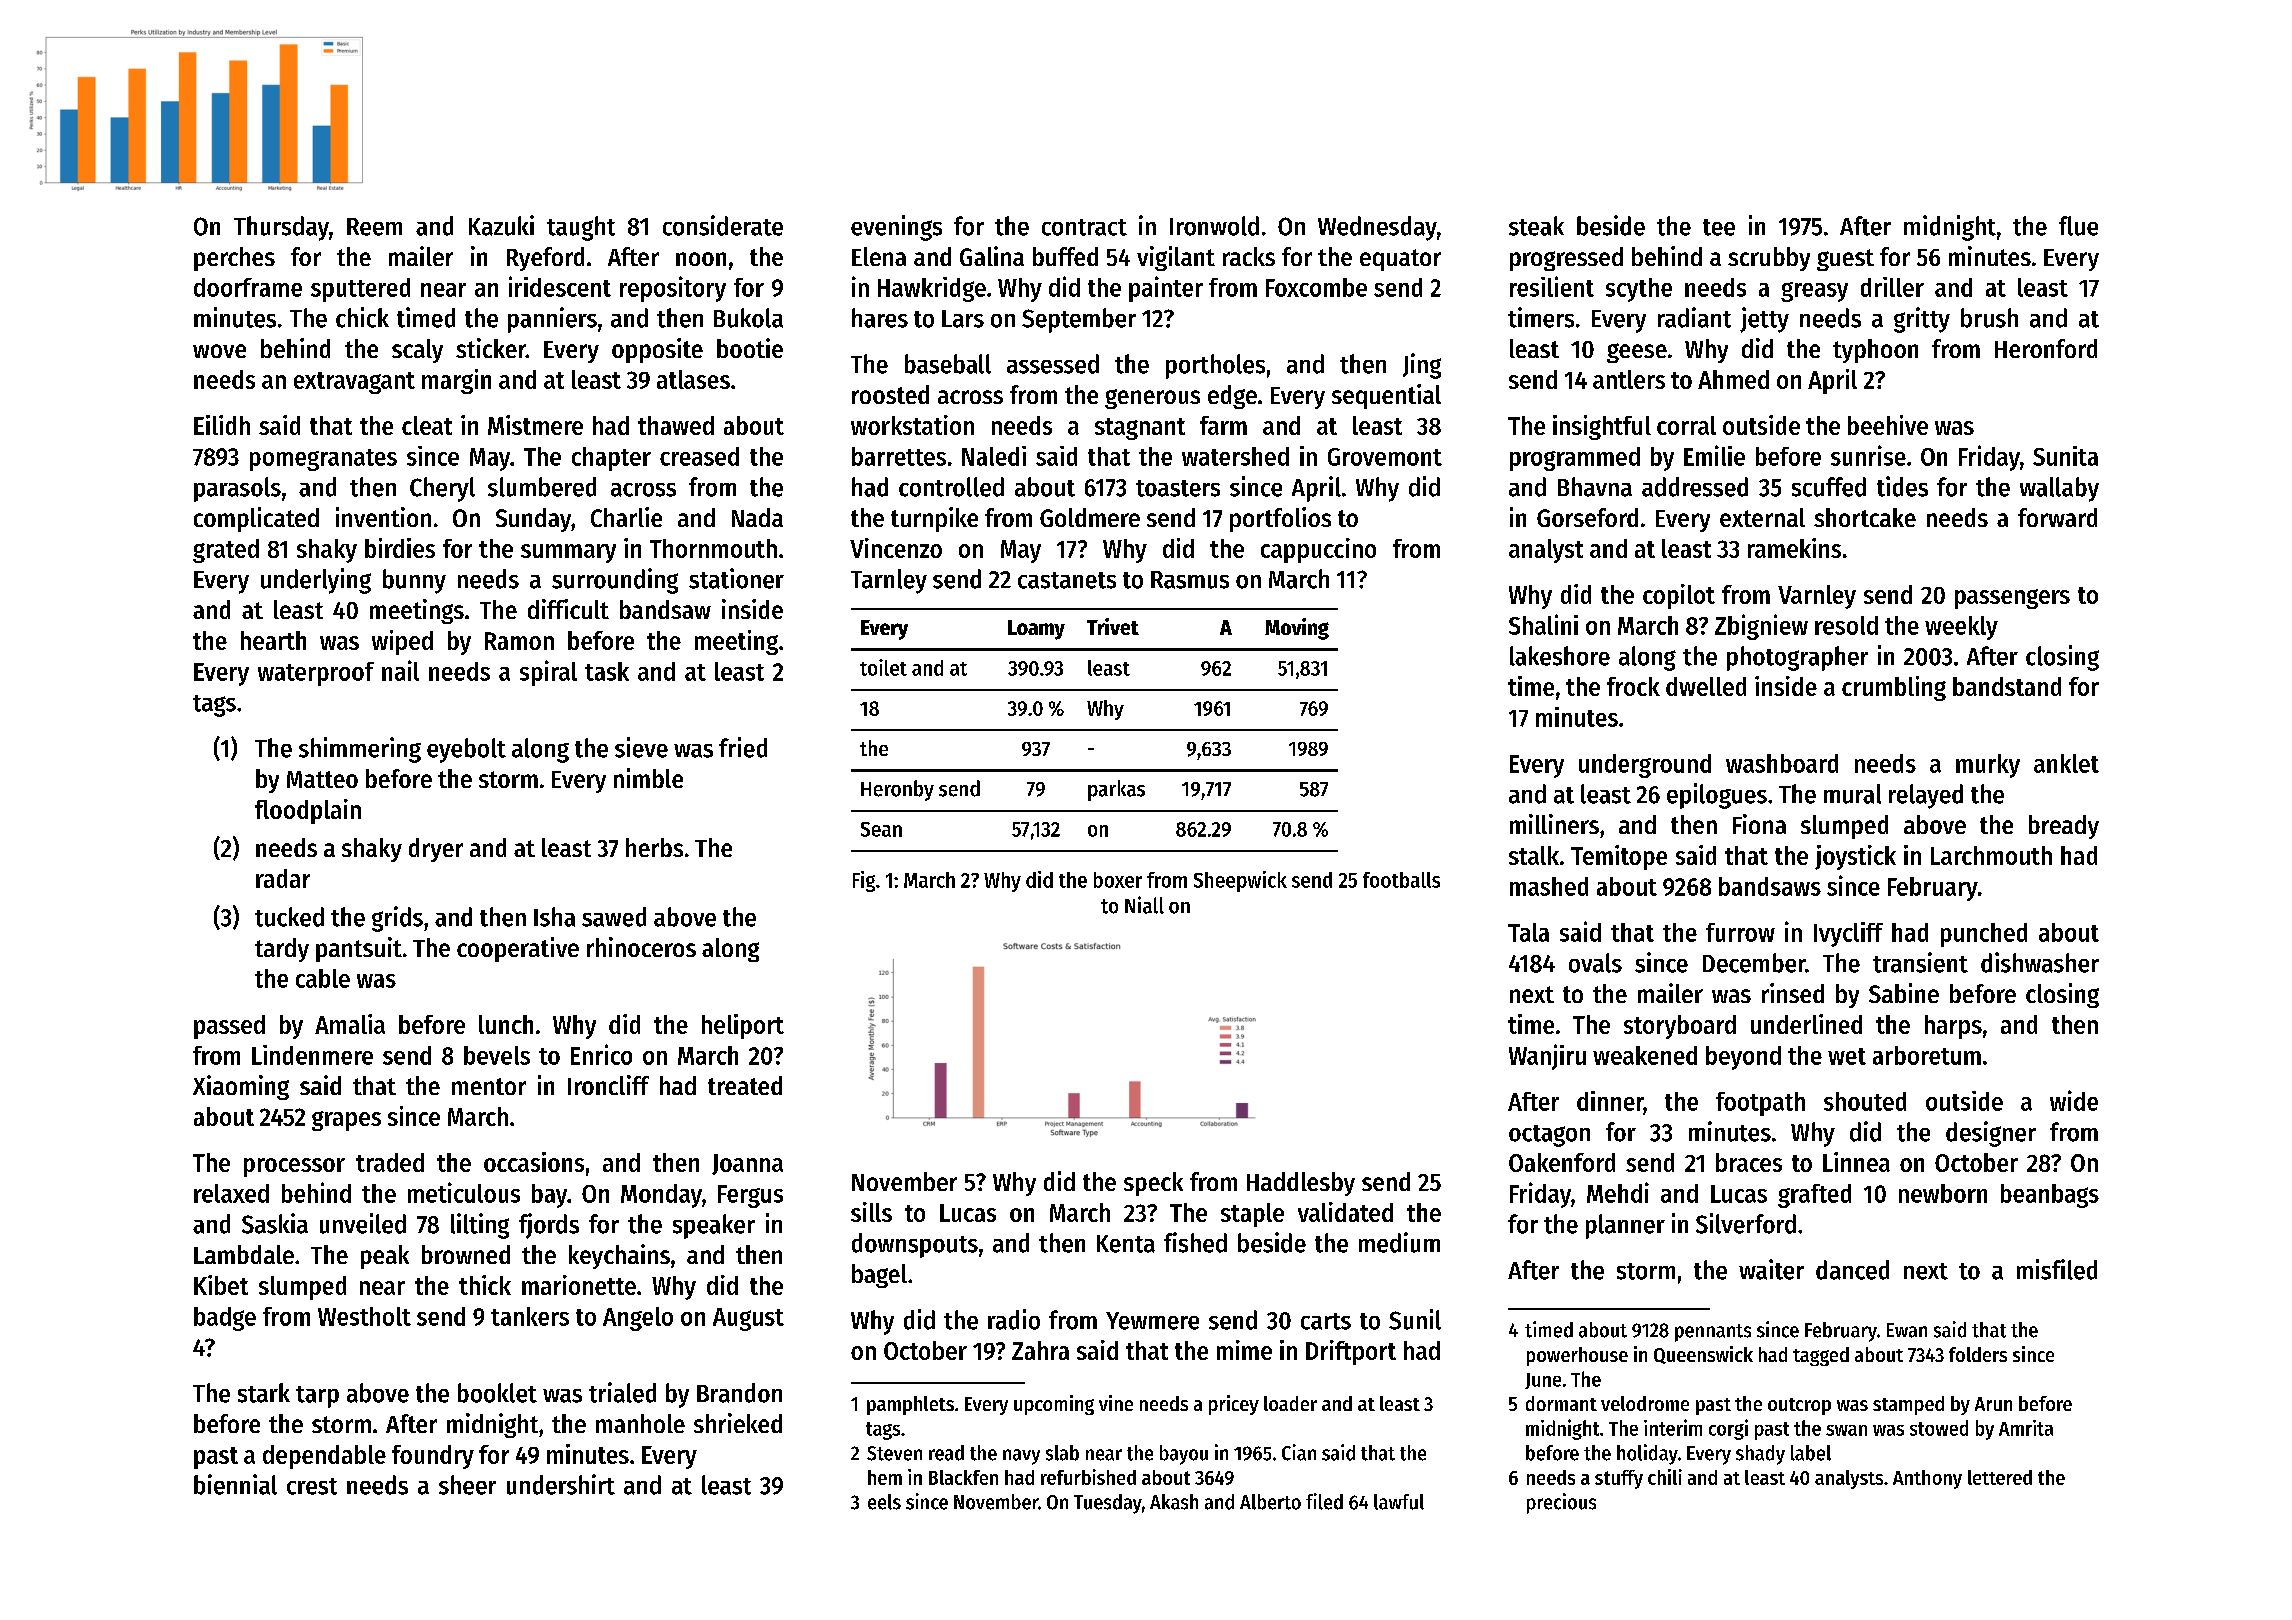 Image resolution: width=2292 pixels, height=1620 pixels. I want to click on underlined, so click(1806, 1024).
